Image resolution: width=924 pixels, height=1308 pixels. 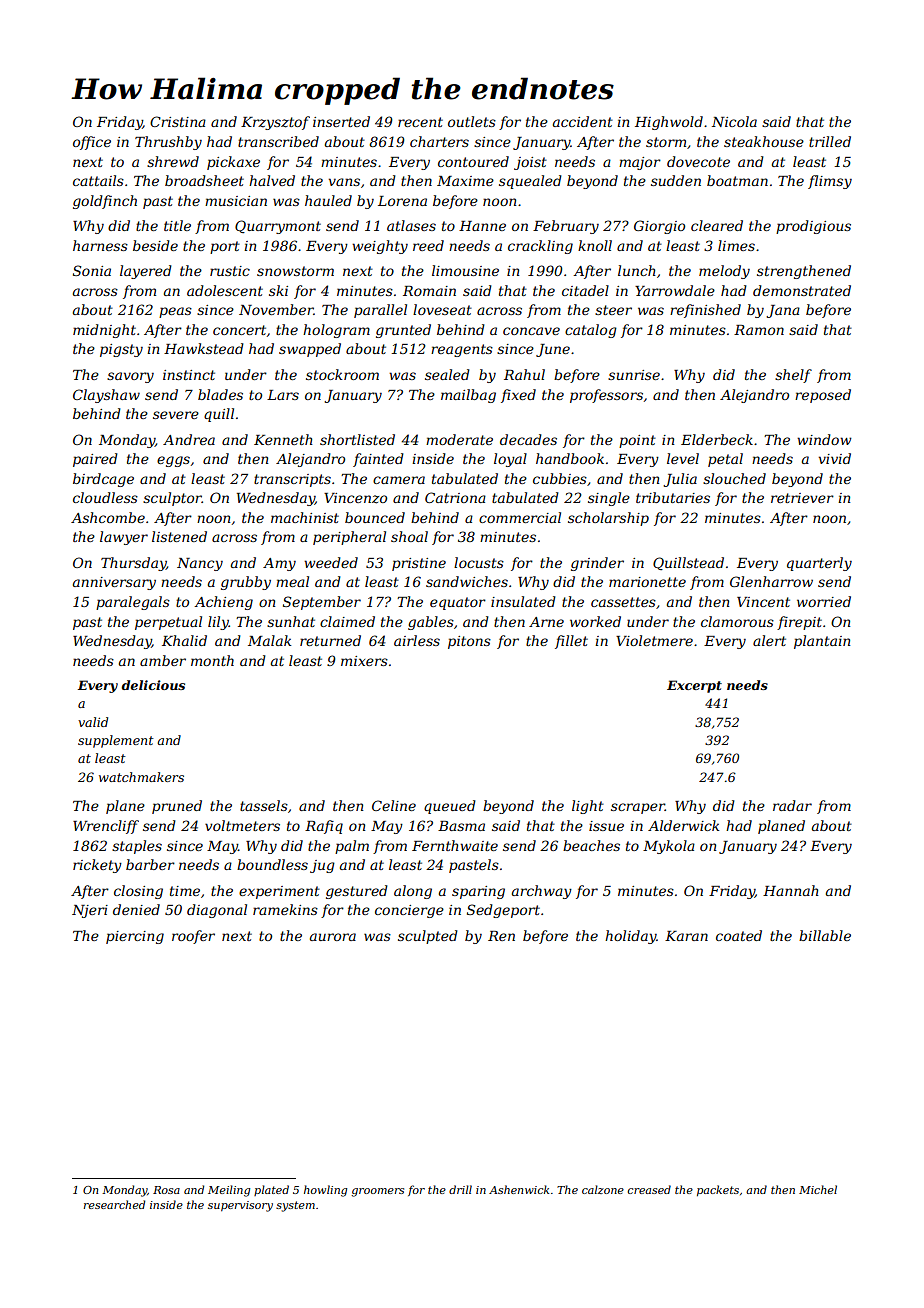 What do you see at coordinates (176, 415) in the page?
I see `severe` at bounding box center [176, 415].
